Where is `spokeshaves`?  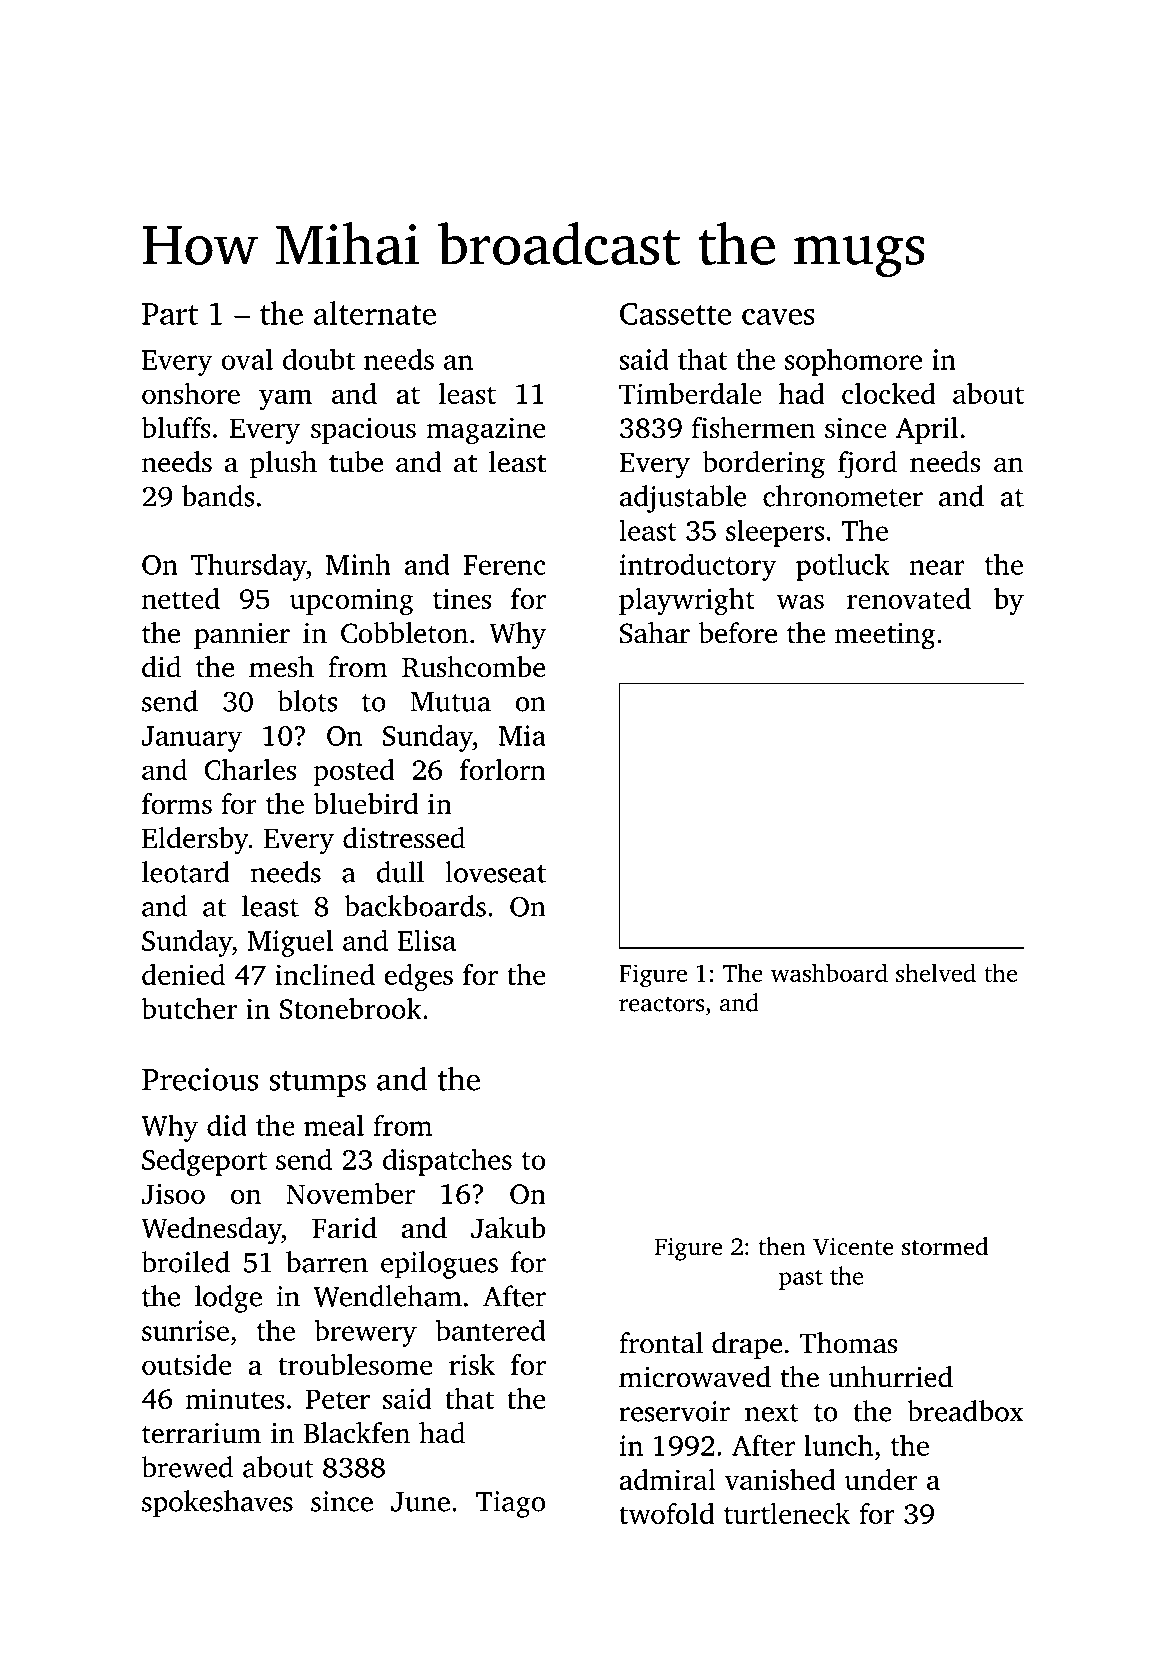 spokeshaves is located at coordinates (217, 1504).
